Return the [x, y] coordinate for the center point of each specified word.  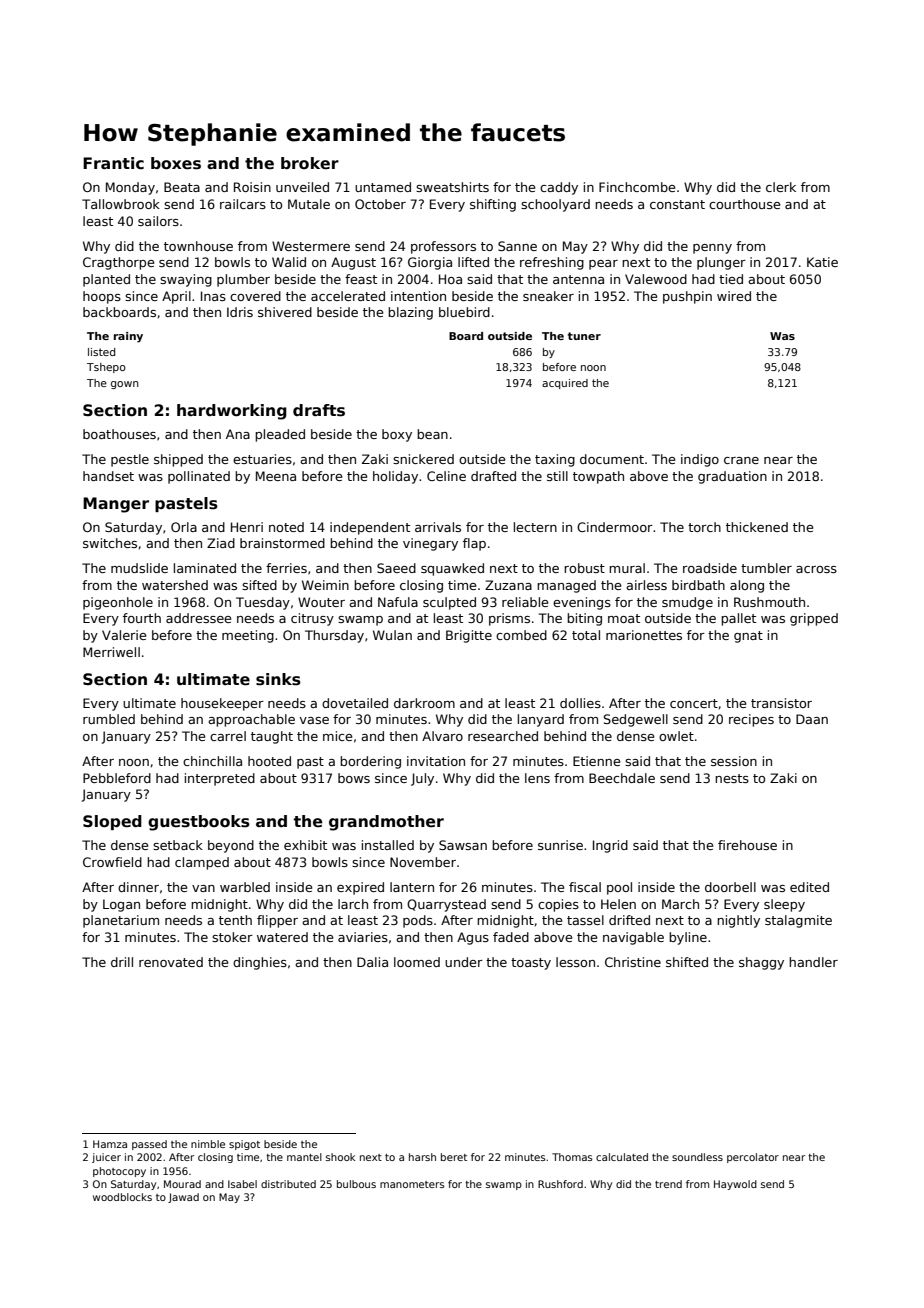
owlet [676, 736]
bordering [370, 762]
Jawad [183, 1198]
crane [741, 460]
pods [418, 921]
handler [813, 962]
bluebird [464, 312]
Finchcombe [637, 187]
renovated [171, 962]
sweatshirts [452, 187]
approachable [251, 720]
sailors [158, 221]
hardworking [232, 412]
